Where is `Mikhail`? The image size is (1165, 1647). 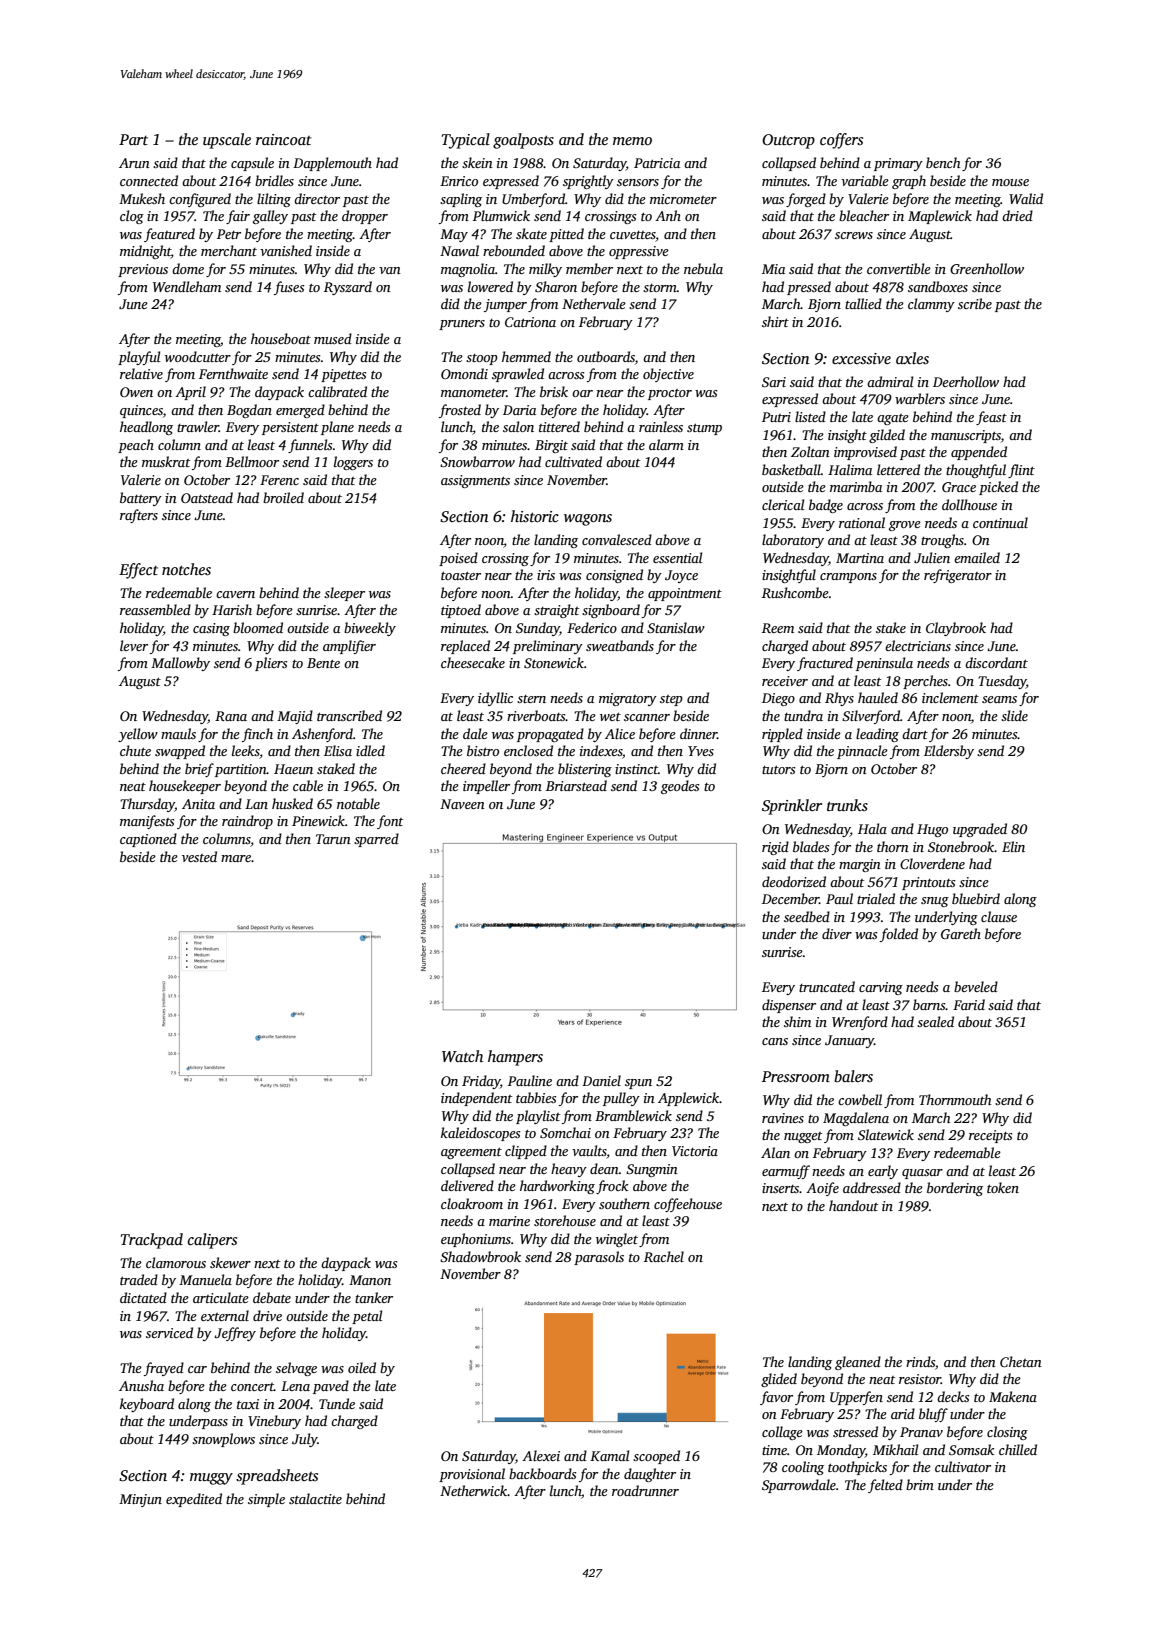
Mikhail is located at coordinates (896, 1449).
